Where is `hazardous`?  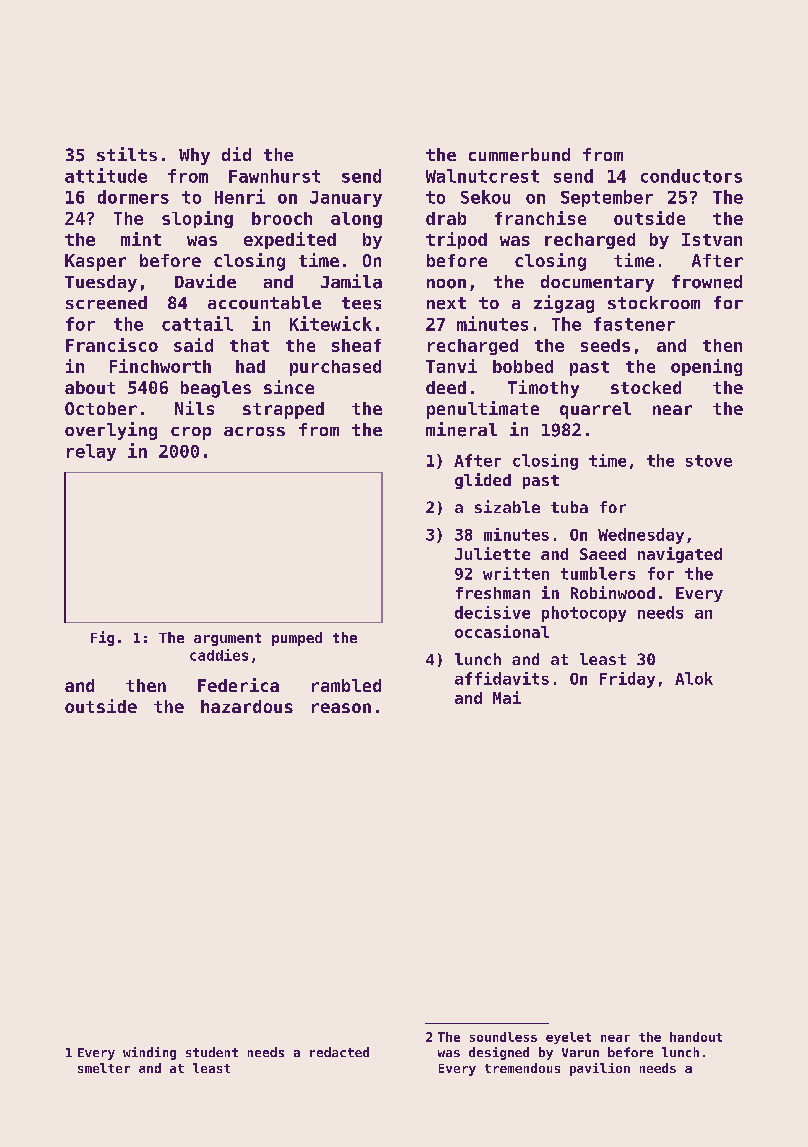 hazardous is located at coordinates (247, 706).
